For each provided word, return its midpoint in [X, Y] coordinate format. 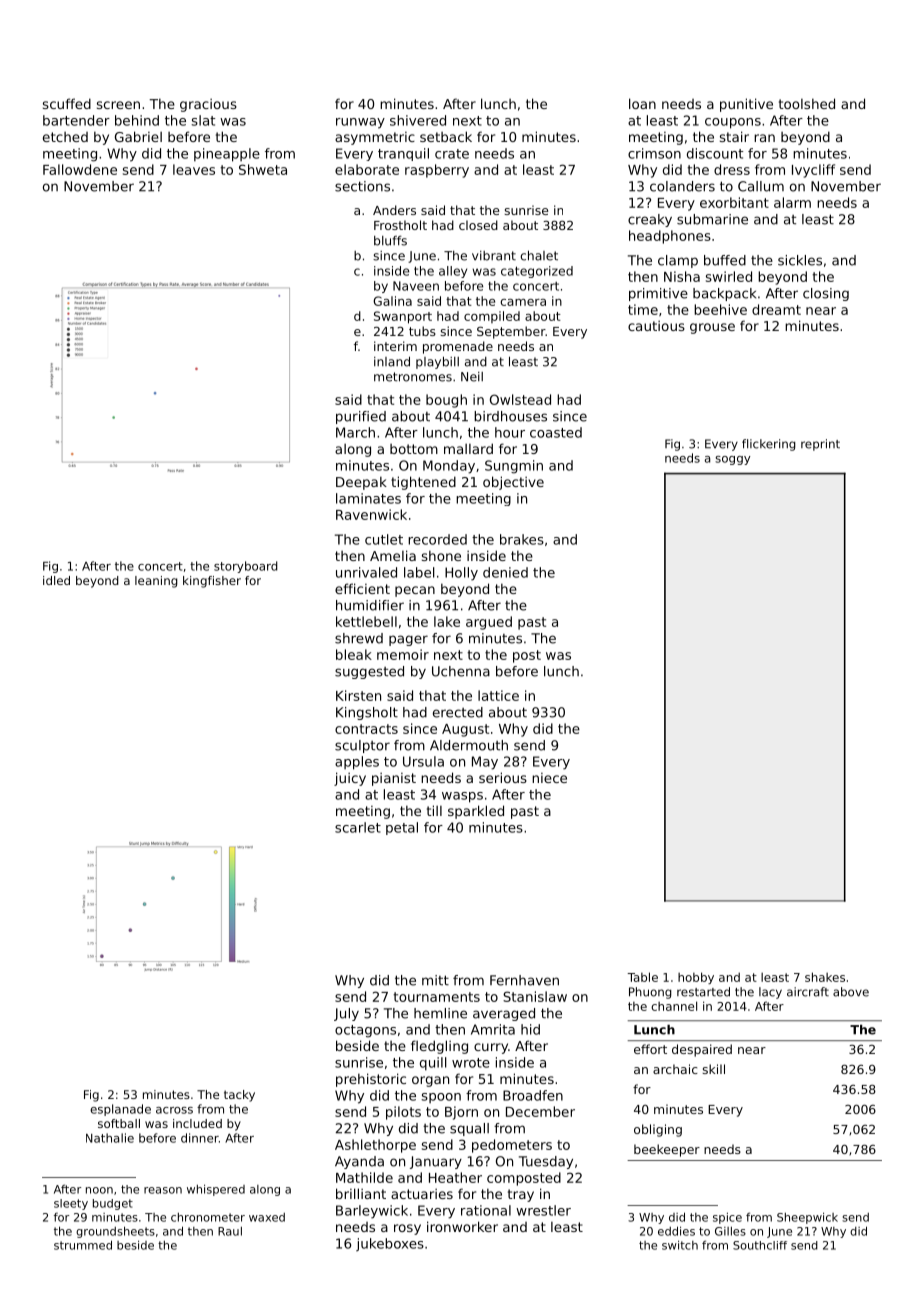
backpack [724, 294]
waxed [267, 1217]
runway [360, 123]
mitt [435, 980]
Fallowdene [80, 169]
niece [549, 778]
